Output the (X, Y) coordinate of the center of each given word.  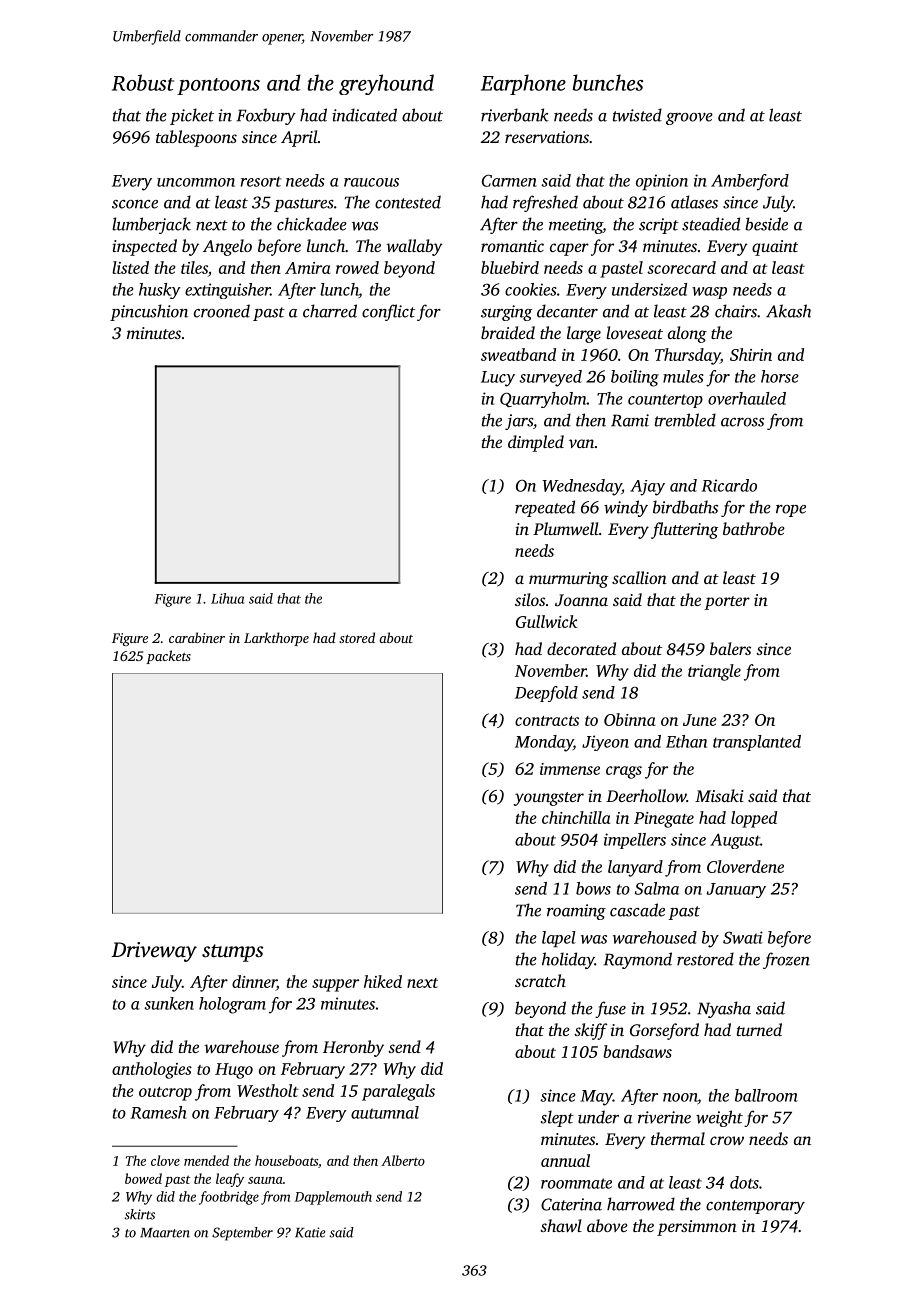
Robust (143, 82)
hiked (383, 981)
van (581, 443)
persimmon (697, 1228)
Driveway (154, 952)
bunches (607, 82)
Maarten (165, 1233)
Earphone (523, 84)
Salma (657, 888)
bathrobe (754, 528)
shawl (561, 1225)
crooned (222, 311)
